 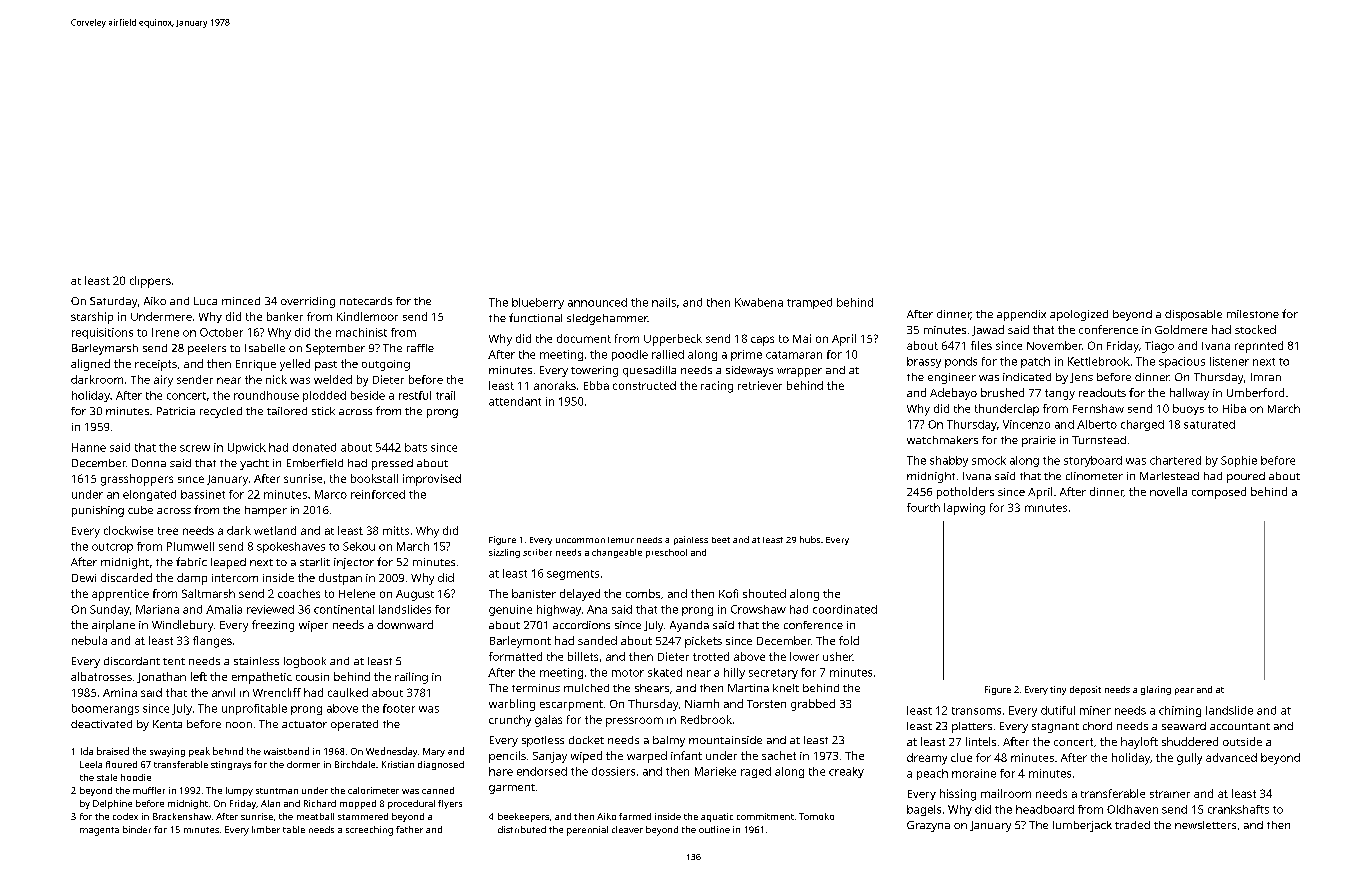 What do you see at coordinates (221, 412) in the page?
I see `recycled` at bounding box center [221, 412].
